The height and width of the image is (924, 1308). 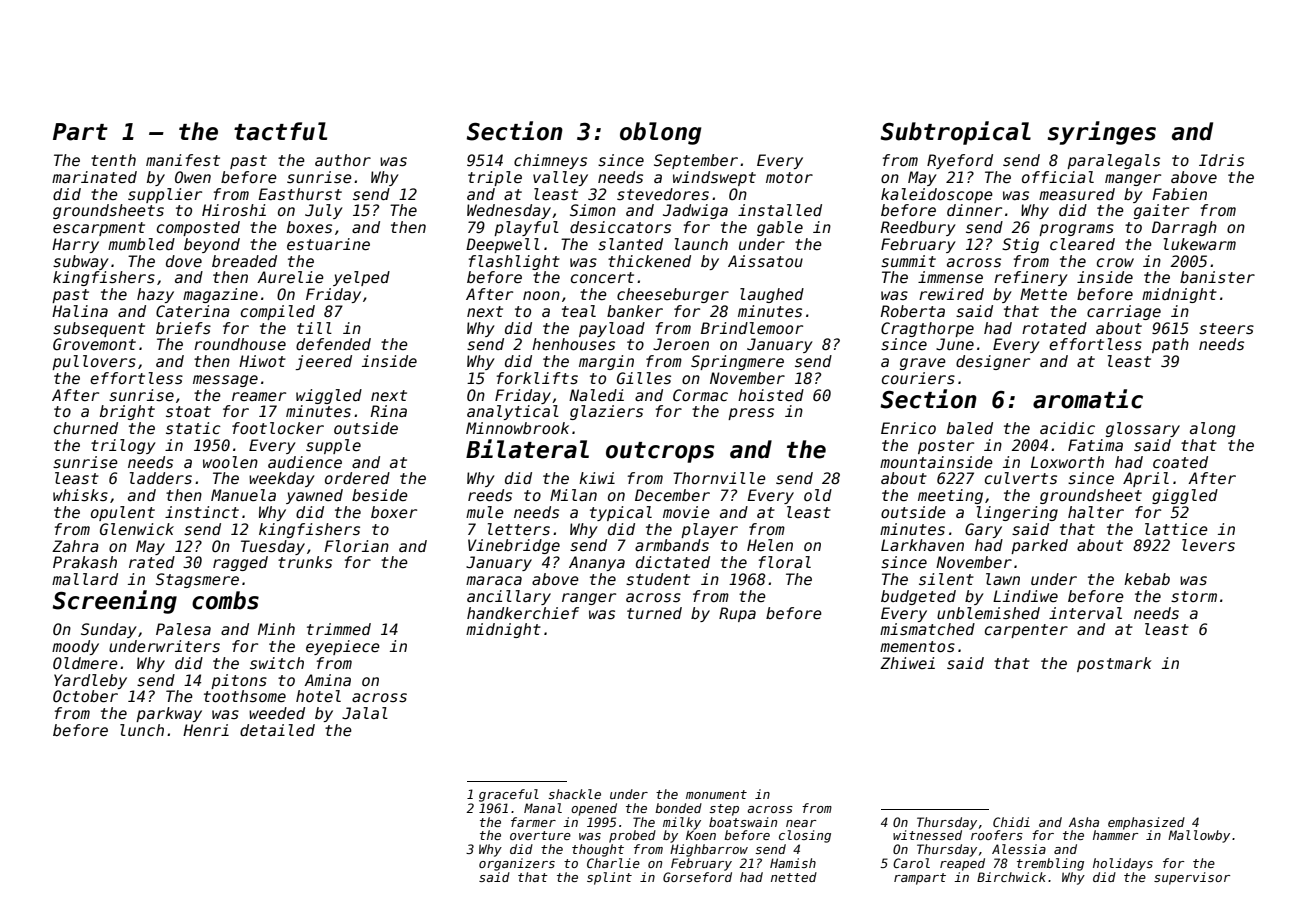 I want to click on whisks, so click(x=80, y=495).
